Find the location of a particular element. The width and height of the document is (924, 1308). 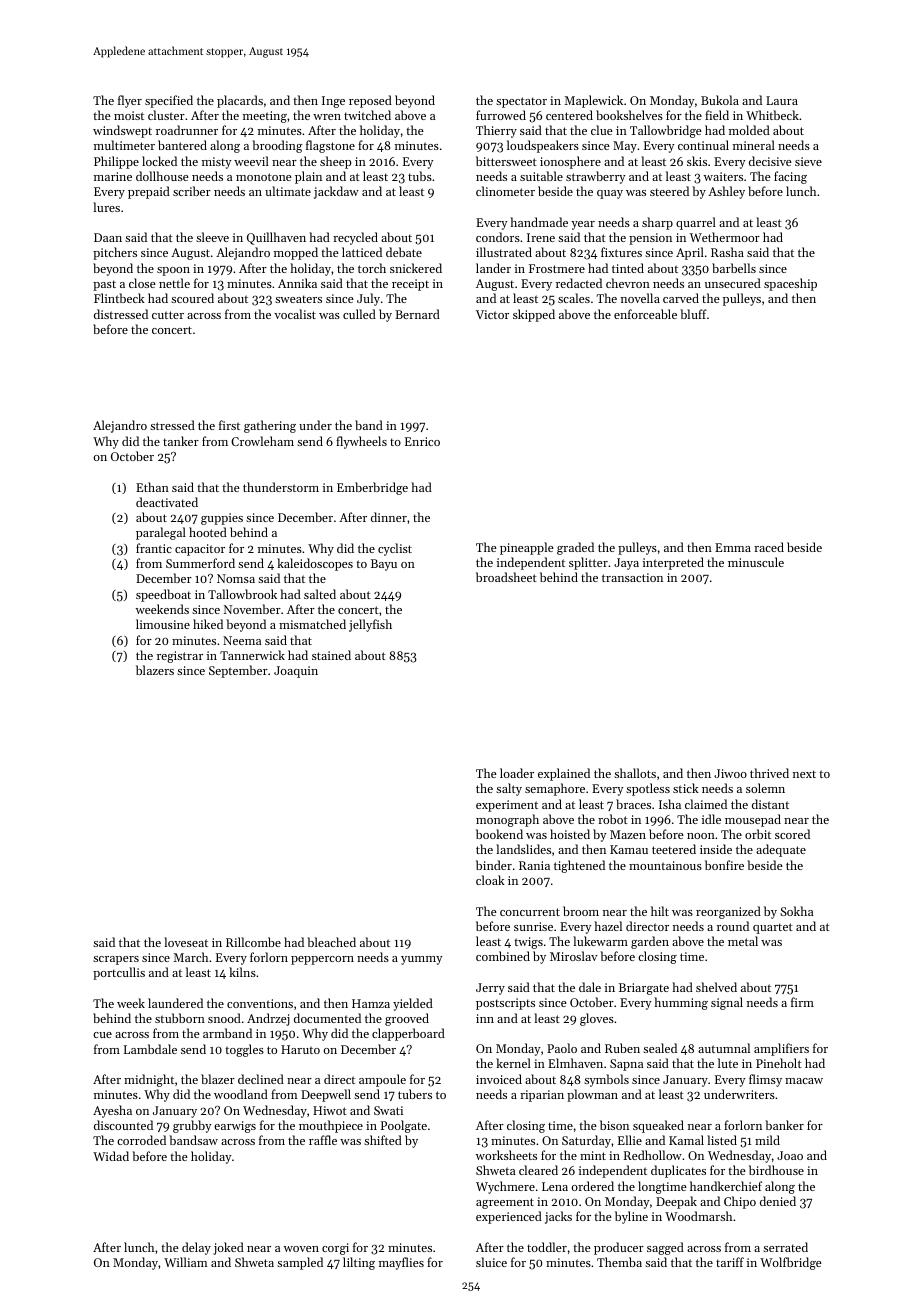

jacks is located at coordinates (558, 1217).
